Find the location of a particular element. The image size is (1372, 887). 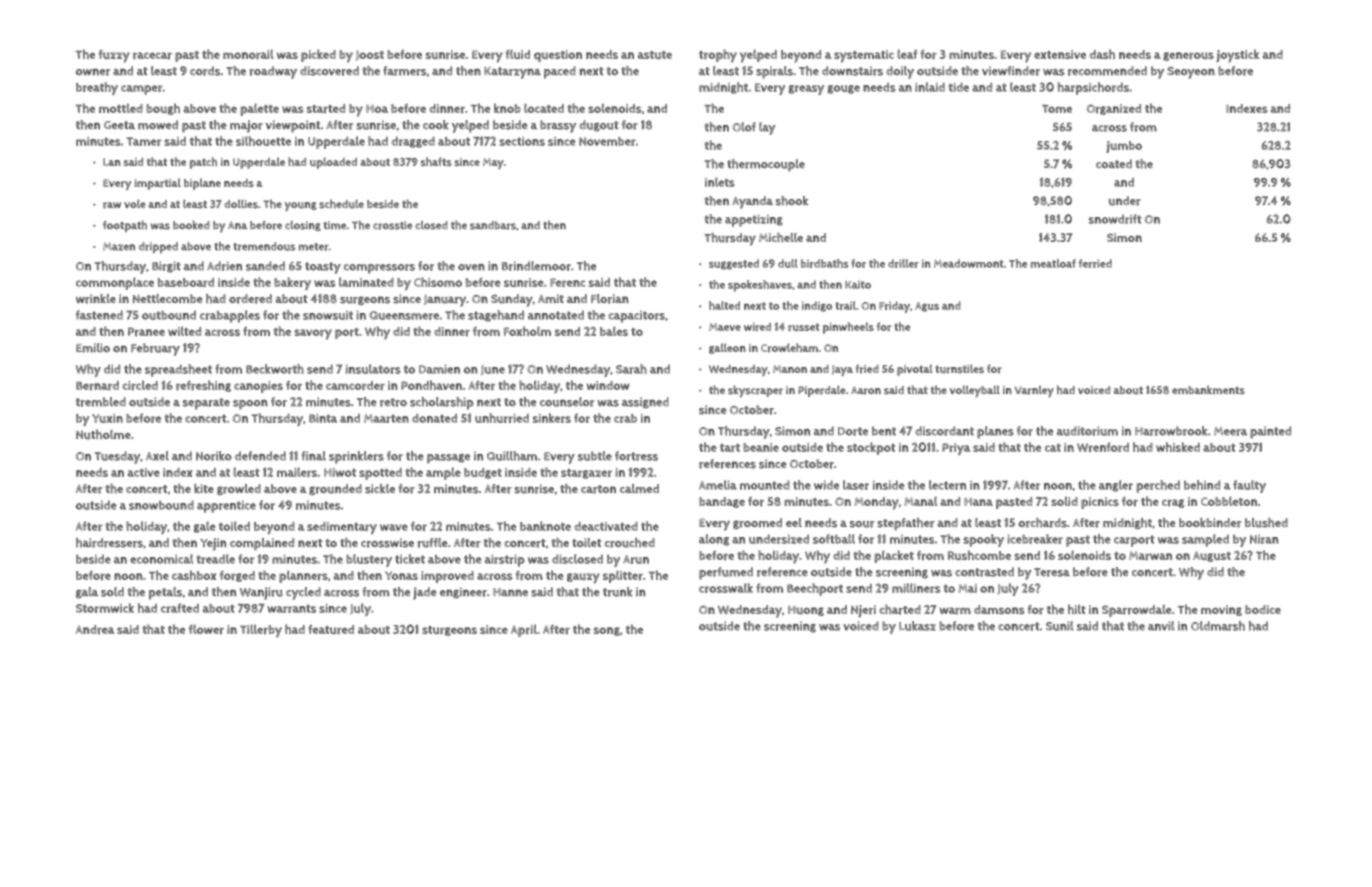

brassy is located at coordinates (558, 126).
